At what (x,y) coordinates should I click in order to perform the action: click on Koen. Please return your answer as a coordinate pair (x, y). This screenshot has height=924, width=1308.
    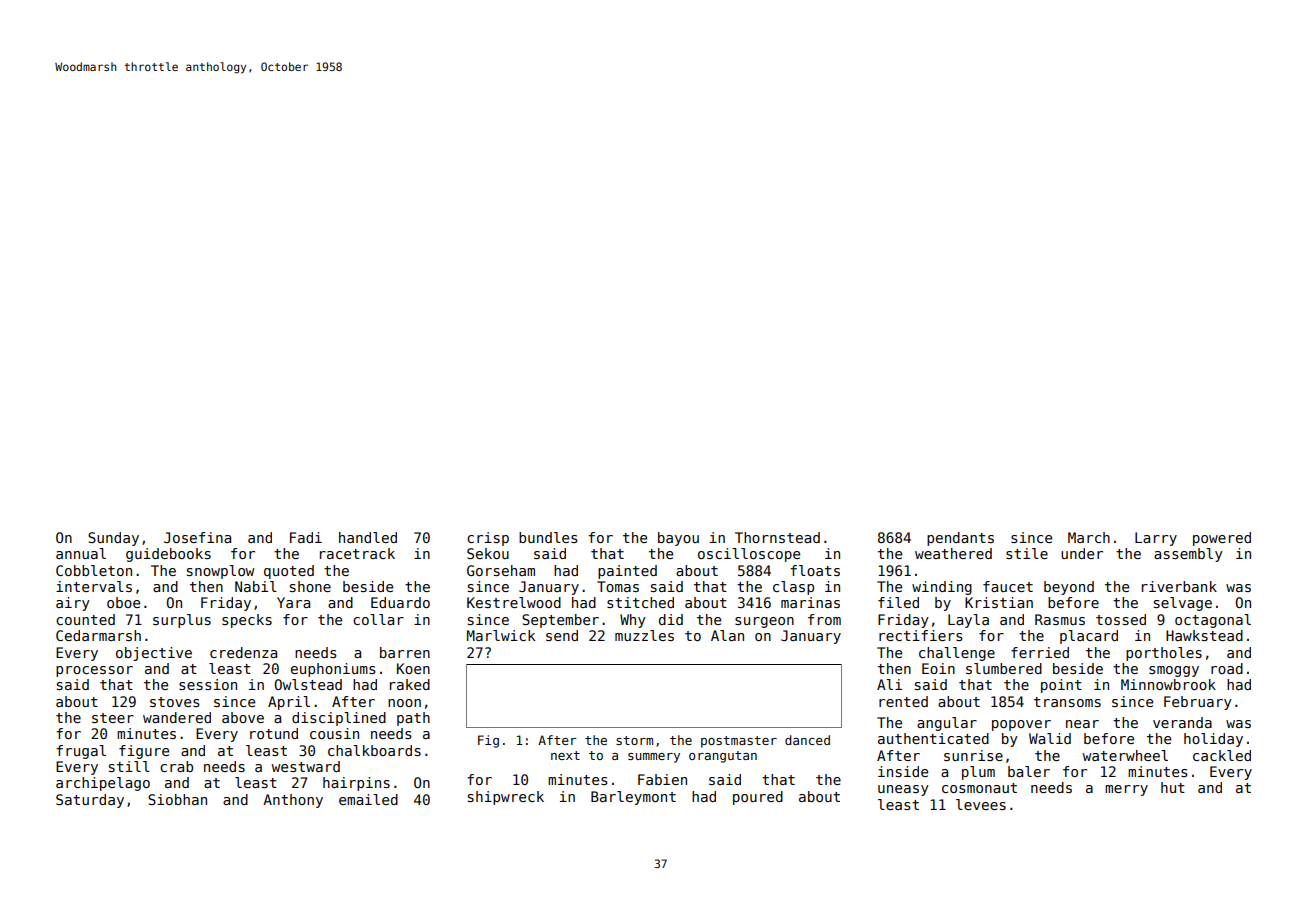
    Looking at the image, I should click on (413, 668).
